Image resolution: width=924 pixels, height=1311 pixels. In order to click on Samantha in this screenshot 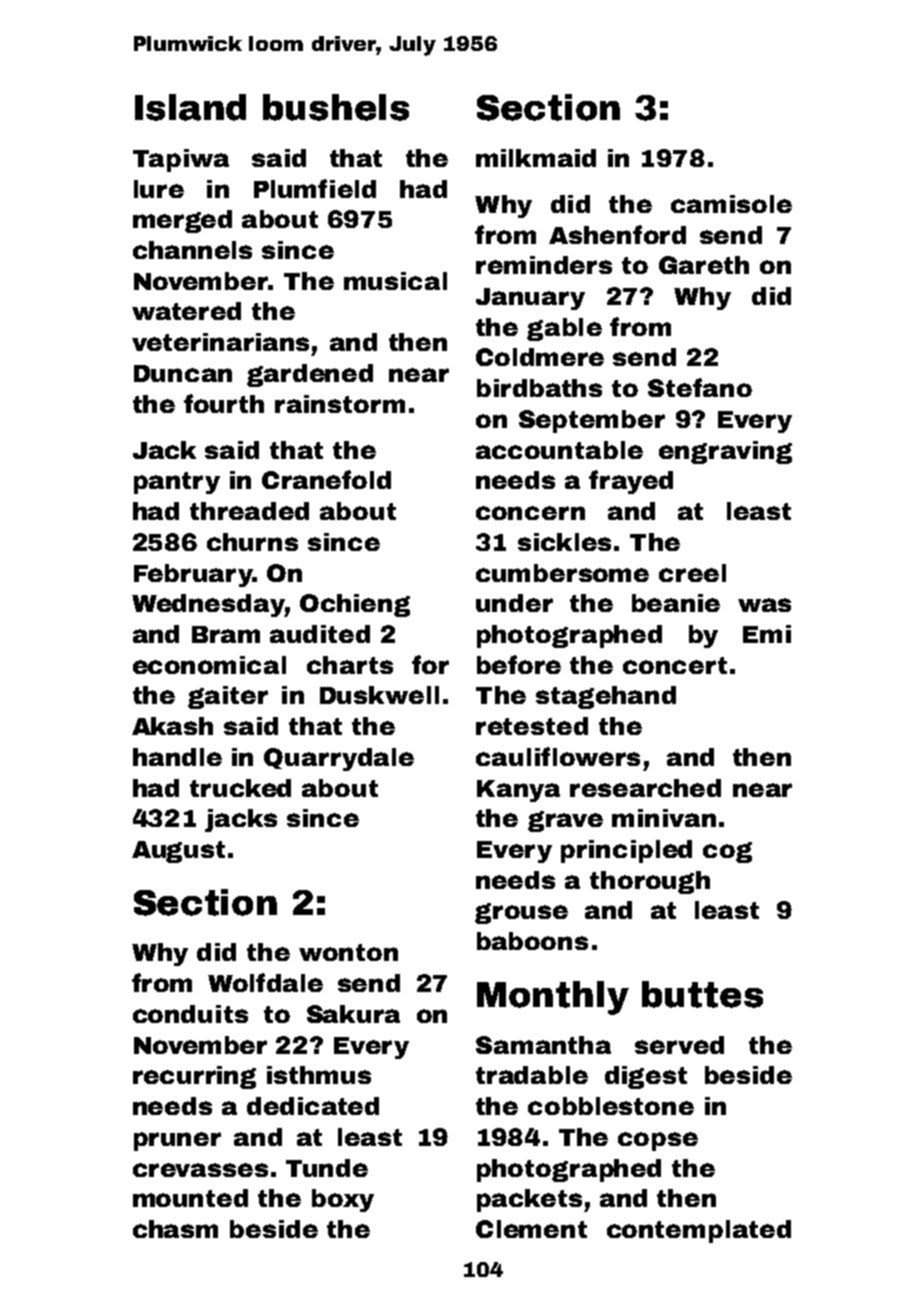, I will do `click(543, 1045)`.
